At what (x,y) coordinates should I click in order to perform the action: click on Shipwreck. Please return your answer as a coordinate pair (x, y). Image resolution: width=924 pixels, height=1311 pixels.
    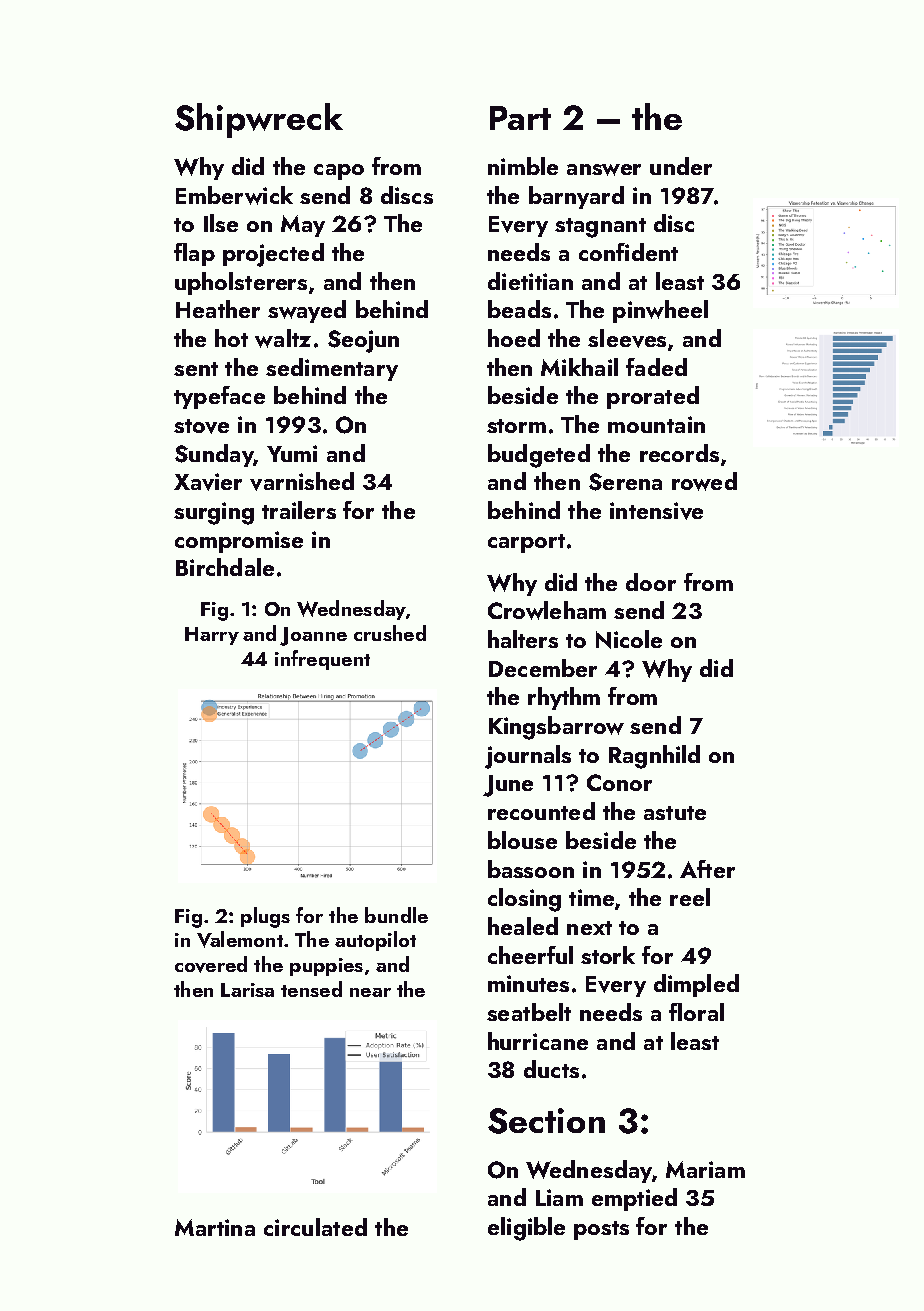
    Looking at the image, I should click on (259, 120).
